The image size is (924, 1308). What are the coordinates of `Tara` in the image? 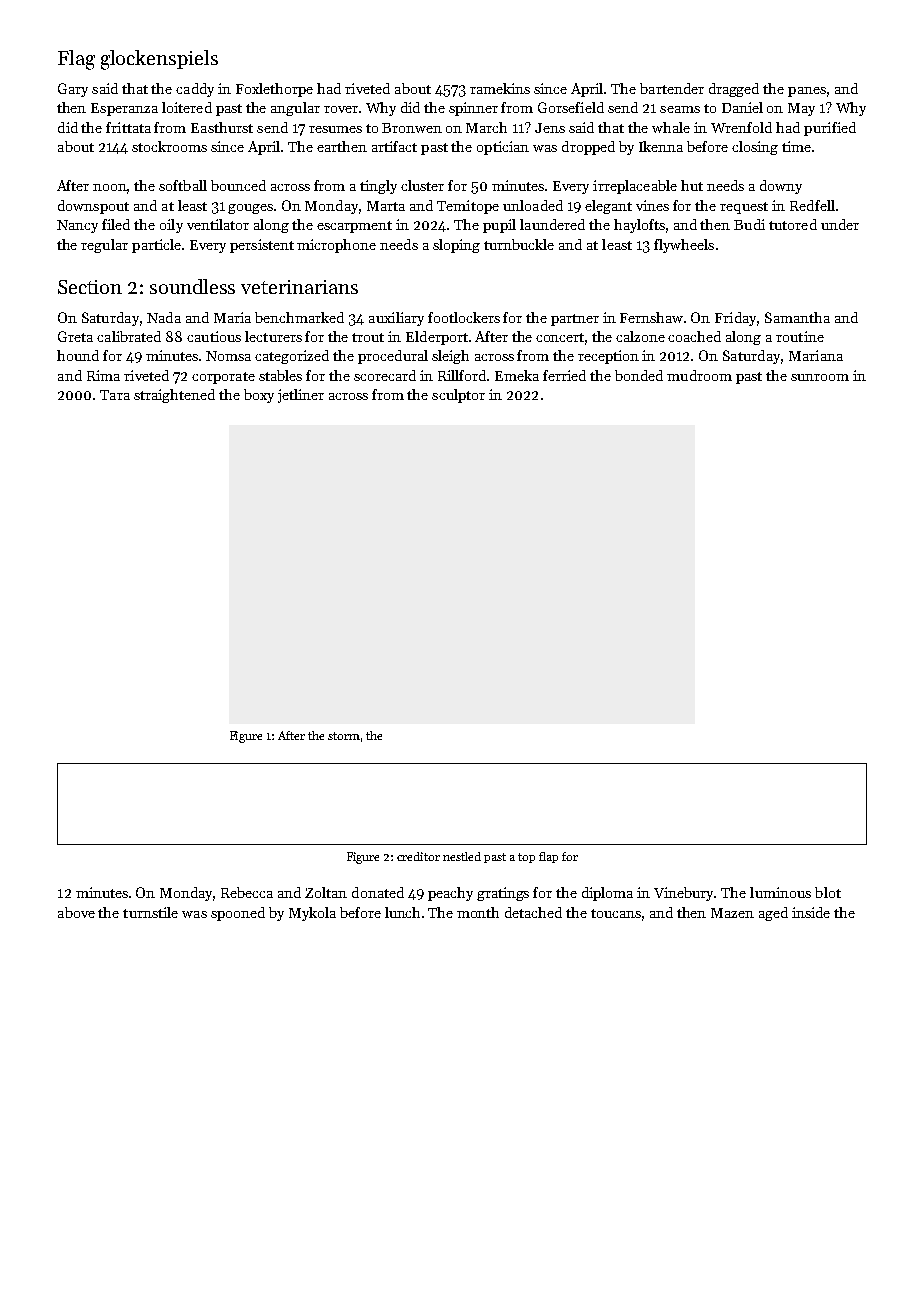 It's located at (115, 395).
